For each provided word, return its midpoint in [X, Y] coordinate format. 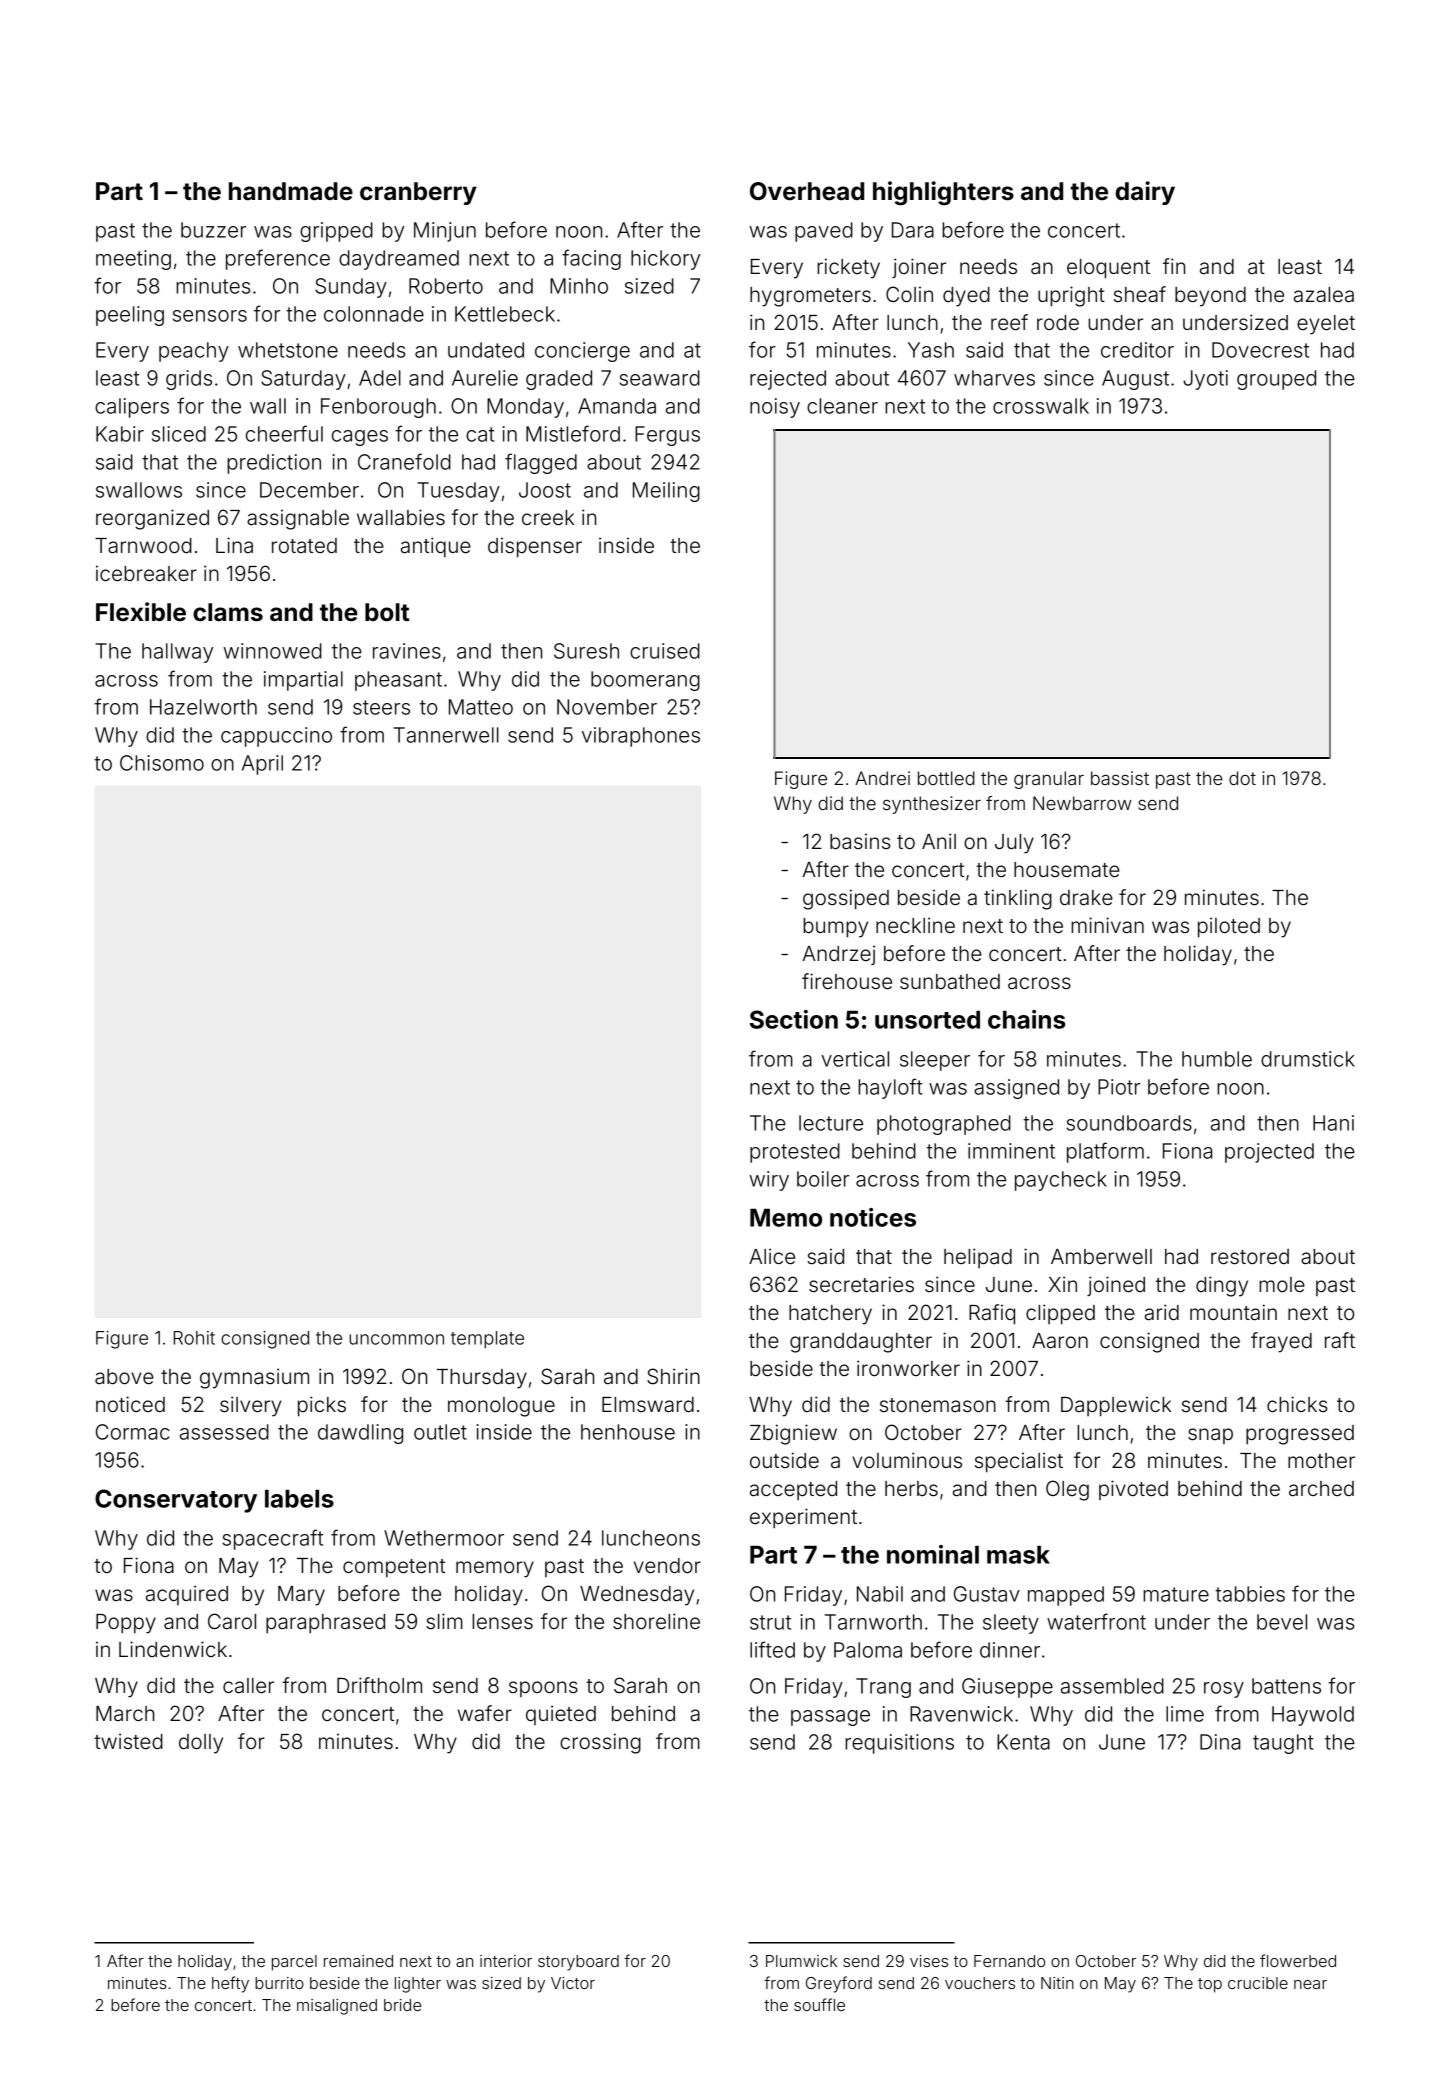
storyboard [578, 1963]
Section [794, 1019]
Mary [301, 1596]
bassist [1120, 778]
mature [1176, 1594]
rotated [304, 545]
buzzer [213, 230]
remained [358, 1961]
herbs [911, 1488]
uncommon [396, 1339]
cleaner [842, 406]
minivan [1107, 925]
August [1135, 380]
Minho [579, 286]
